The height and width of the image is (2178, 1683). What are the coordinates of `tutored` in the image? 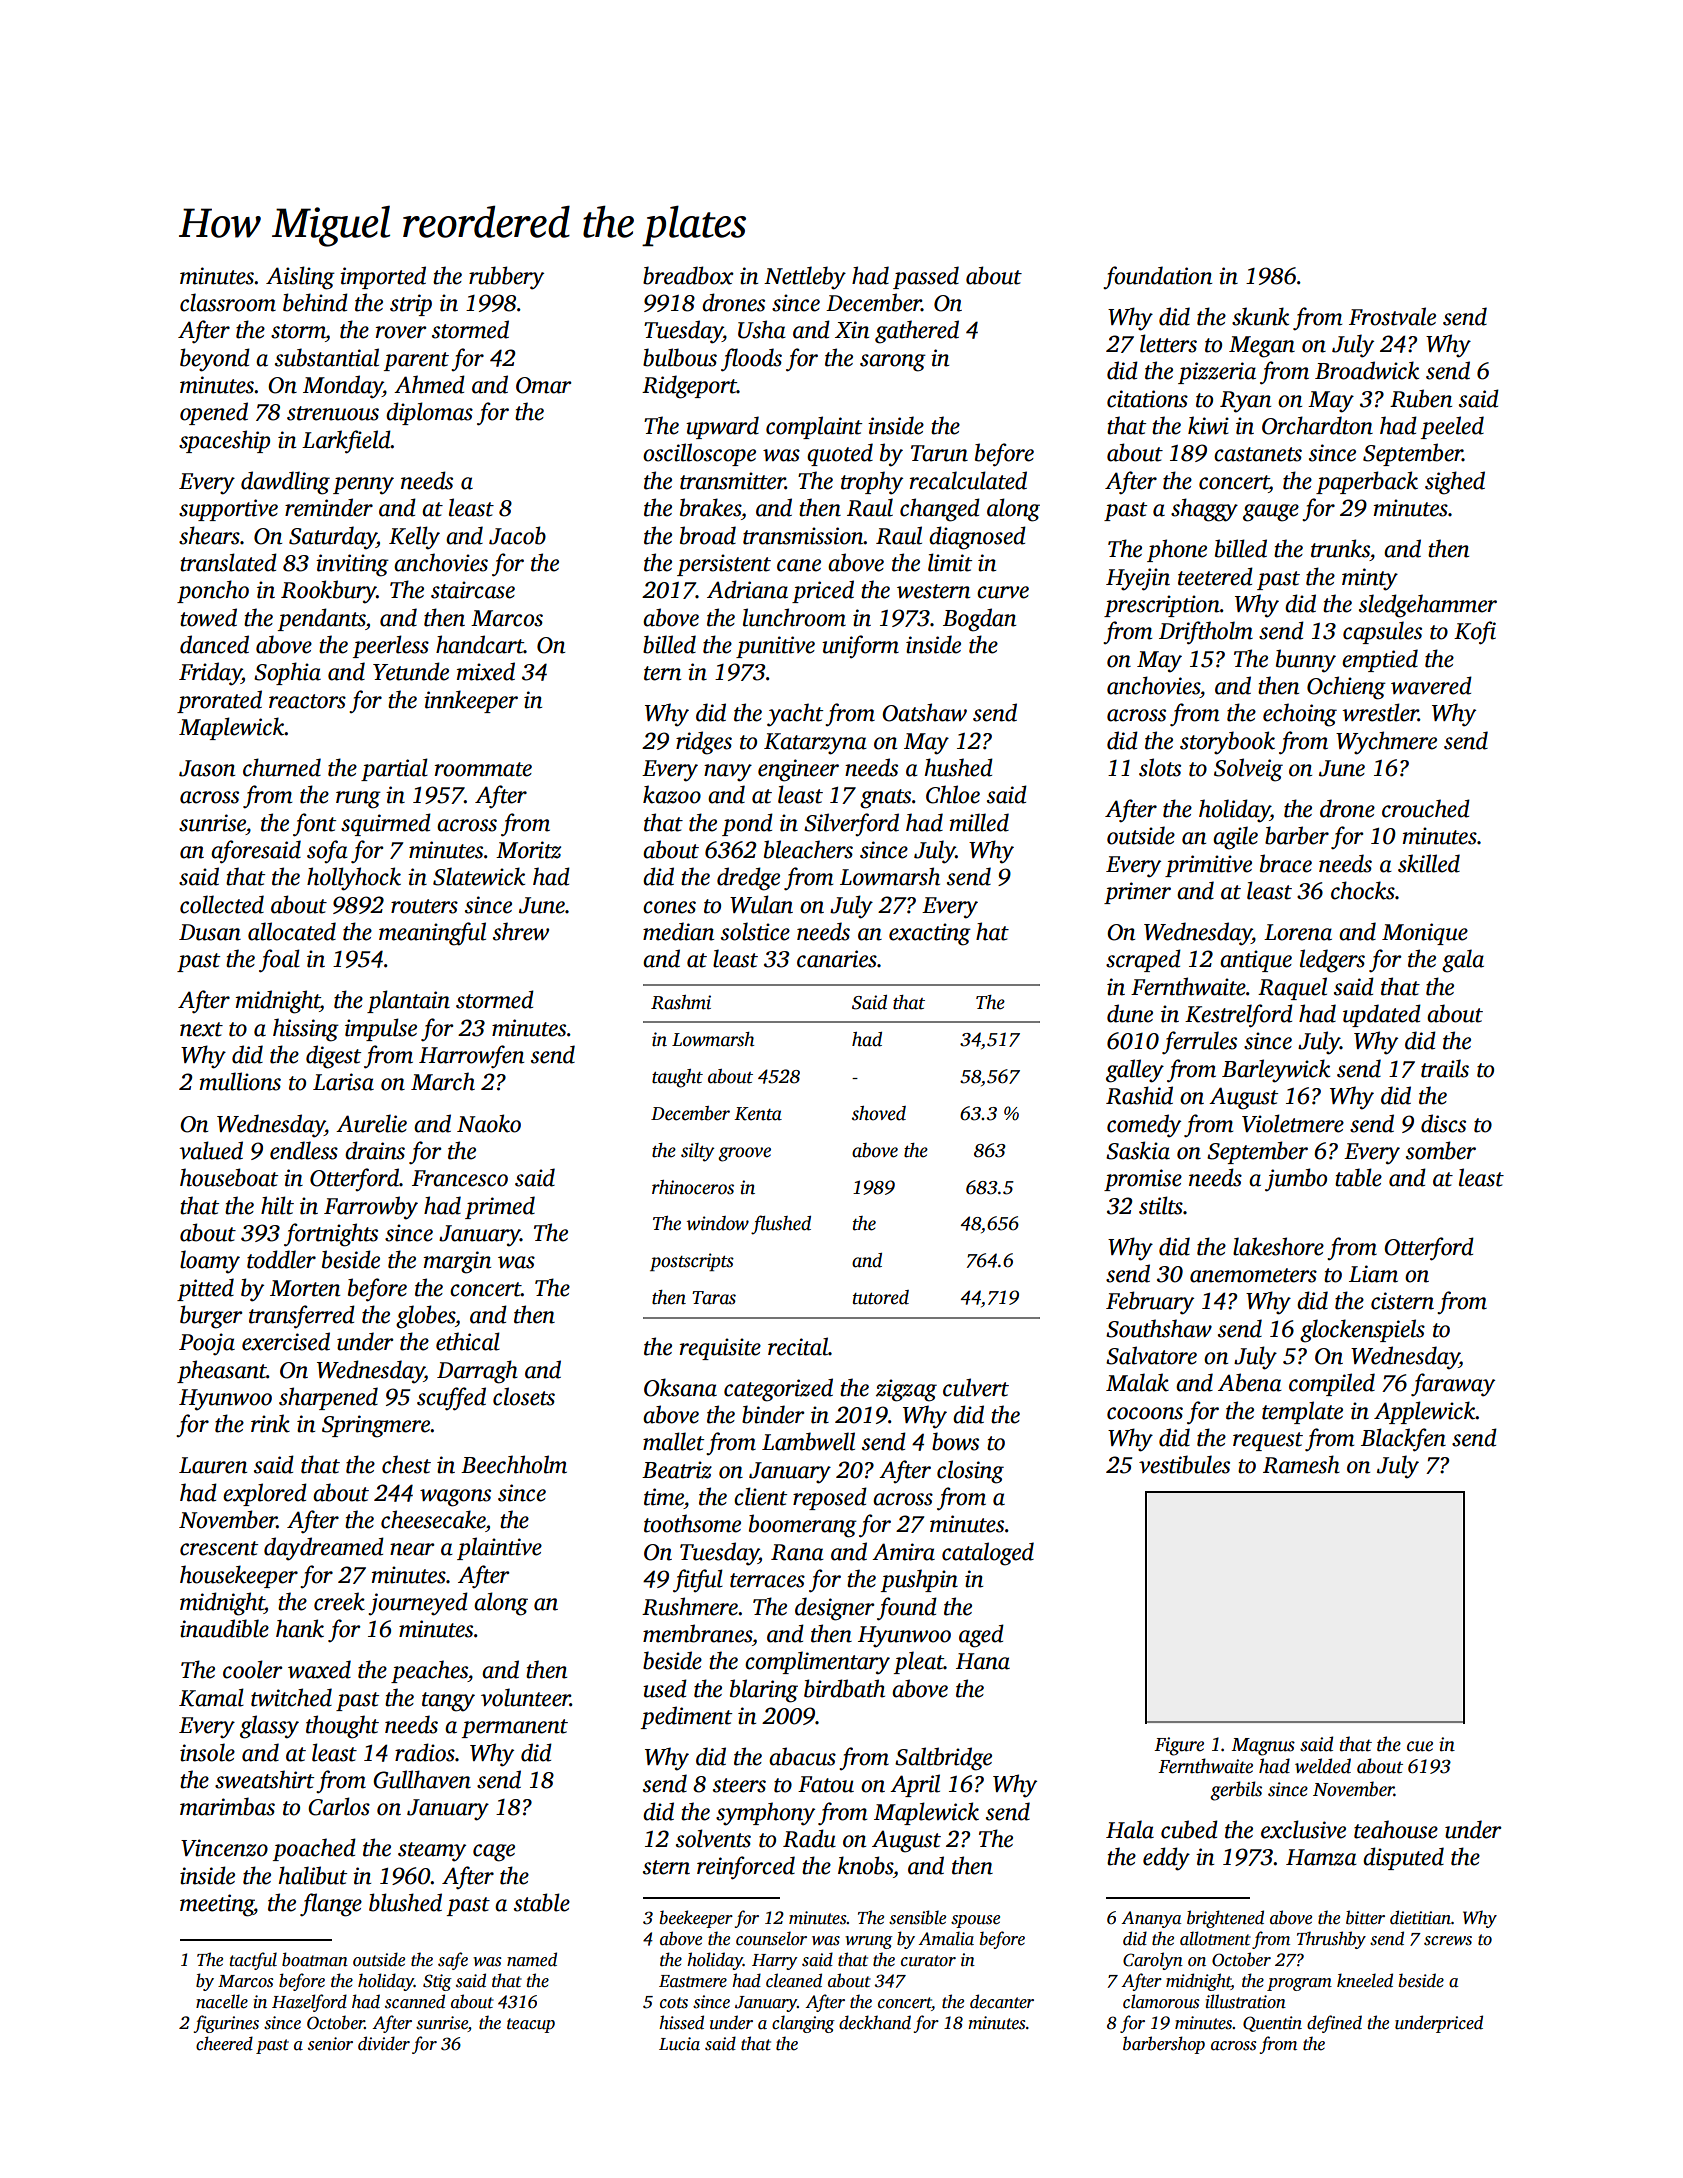 It's located at (881, 1297).
